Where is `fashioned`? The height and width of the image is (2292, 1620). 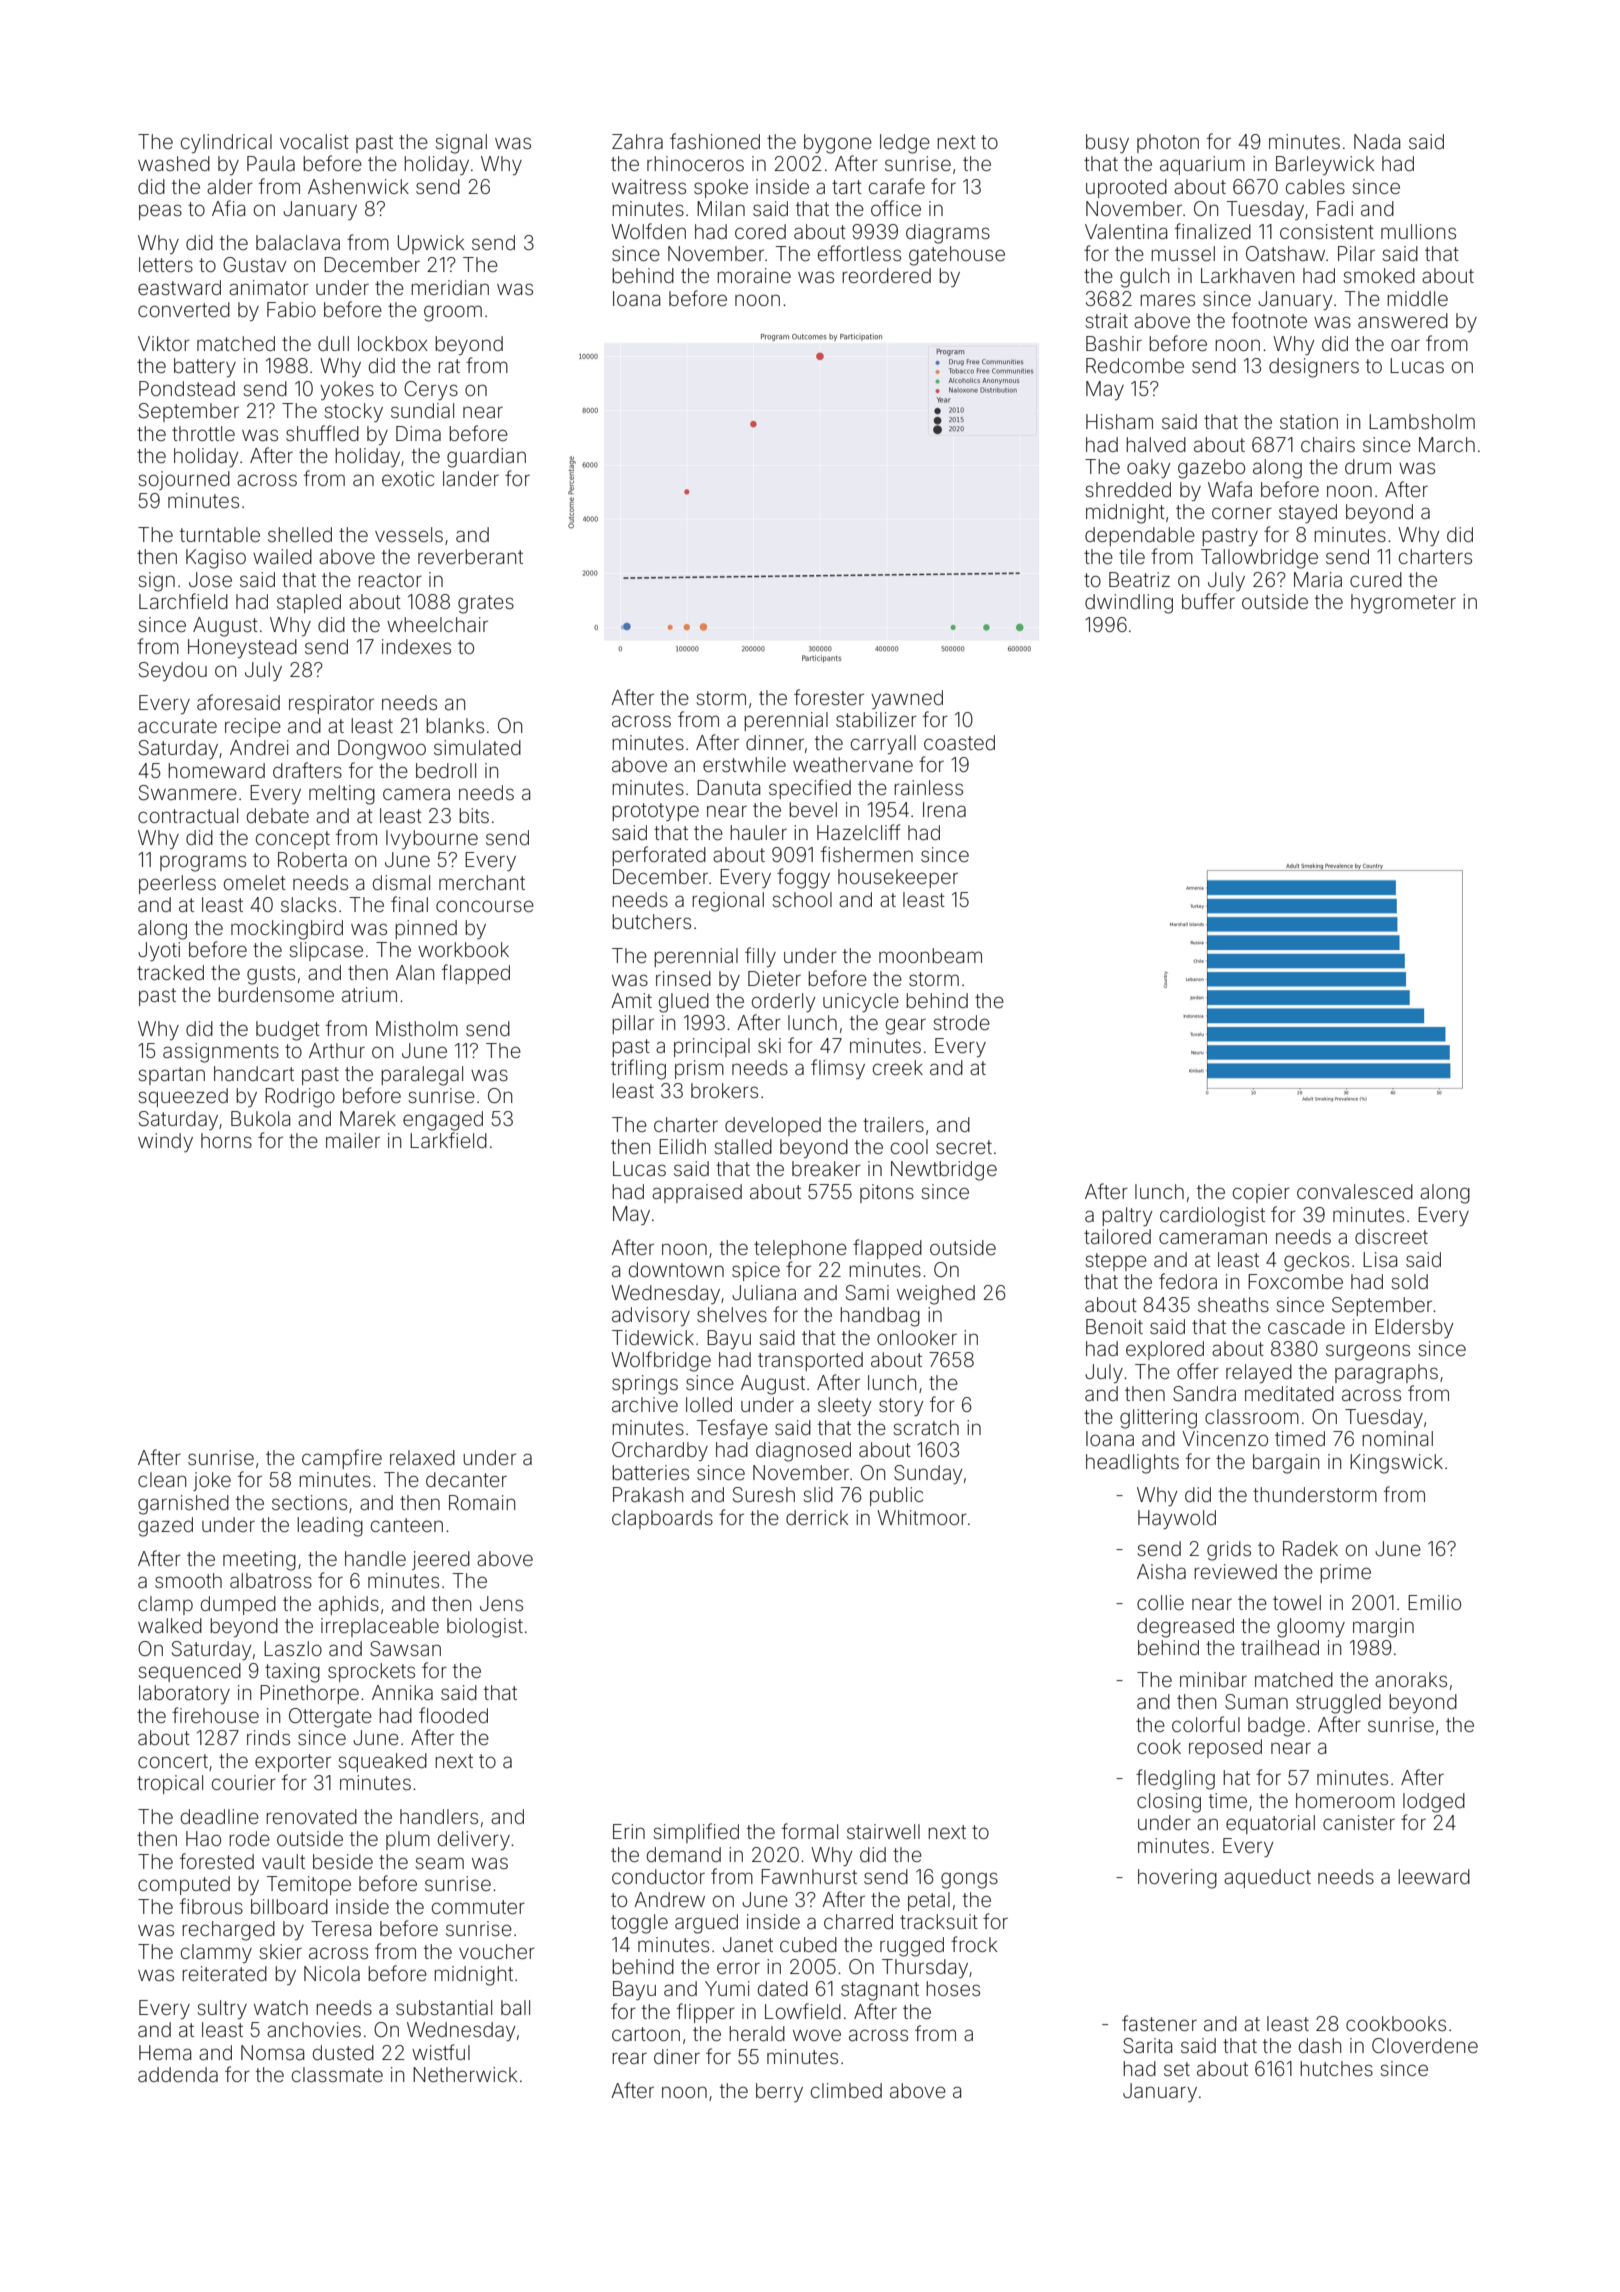
fashioned is located at coordinates (715, 141).
